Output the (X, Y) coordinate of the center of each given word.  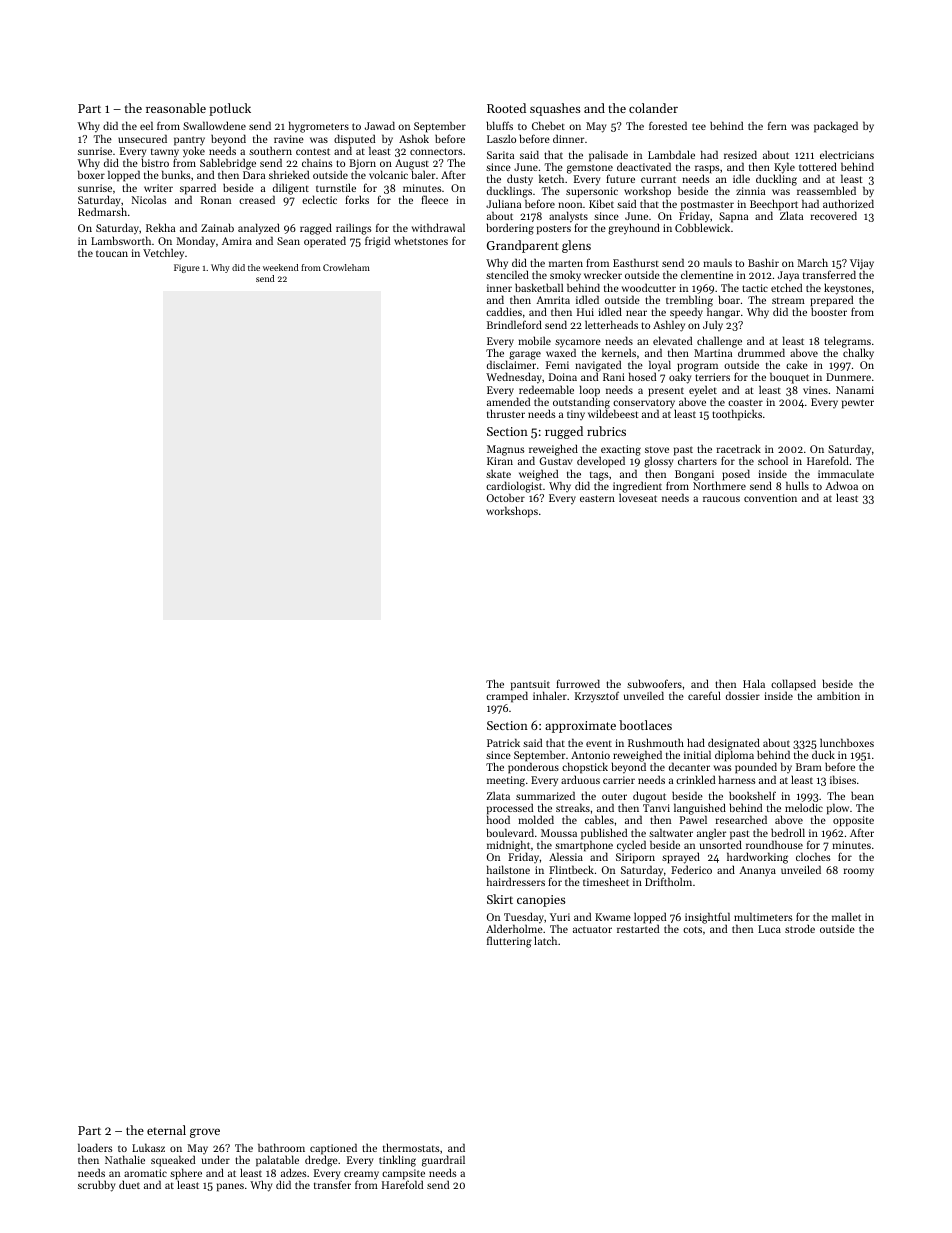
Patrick (503, 742)
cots (692, 929)
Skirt (500, 899)
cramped (507, 697)
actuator (592, 929)
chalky (858, 353)
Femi (557, 365)
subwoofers (654, 683)
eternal (166, 1130)
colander (653, 108)
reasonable (176, 108)
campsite (403, 1174)
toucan (112, 253)
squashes (555, 109)
